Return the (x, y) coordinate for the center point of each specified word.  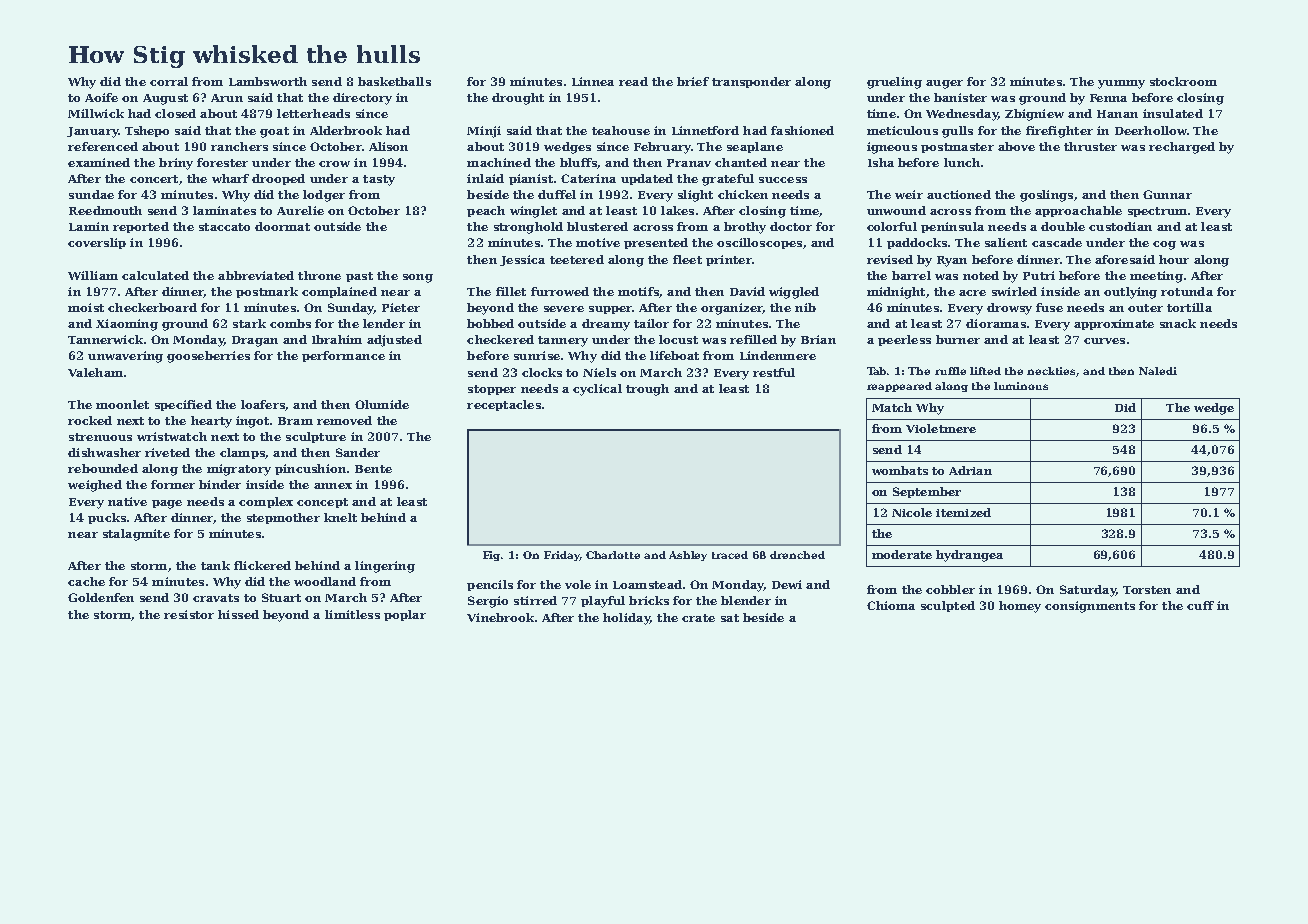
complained (339, 292)
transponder (751, 82)
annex (333, 486)
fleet (687, 259)
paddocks (917, 243)
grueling (894, 83)
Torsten (1147, 590)
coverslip (97, 243)
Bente (373, 469)
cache (86, 581)
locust (678, 339)
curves (1104, 341)
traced (730, 555)
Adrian (970, 470)
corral (169, 81)
